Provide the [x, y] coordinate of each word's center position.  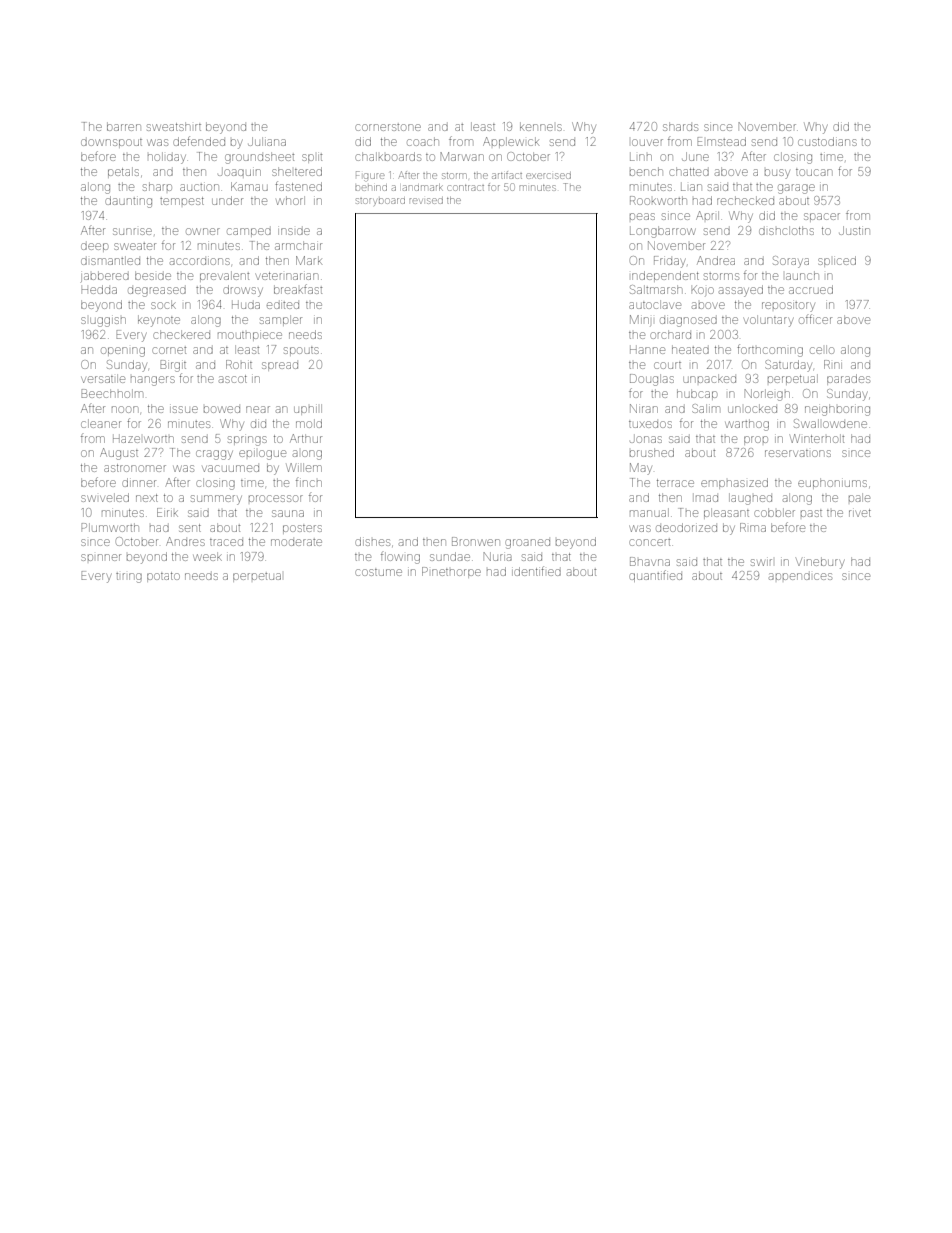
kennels [541, 126]
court [667, 365]
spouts [301, 351]
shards [680, 126]
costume [378, 572]
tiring [129, 578]
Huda [246, 305]
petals [123, 172]
